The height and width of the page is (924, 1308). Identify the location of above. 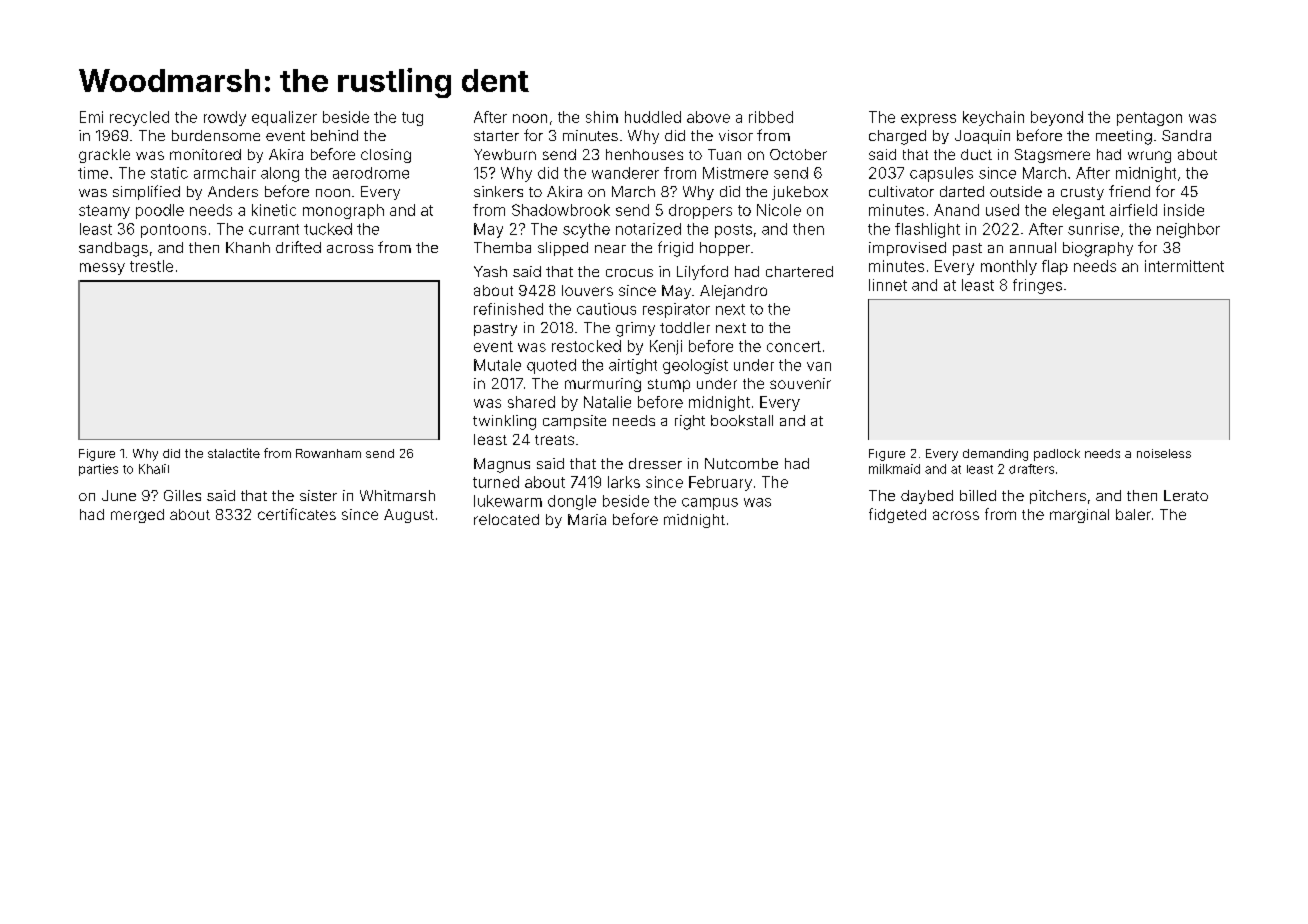
(708, 117).
